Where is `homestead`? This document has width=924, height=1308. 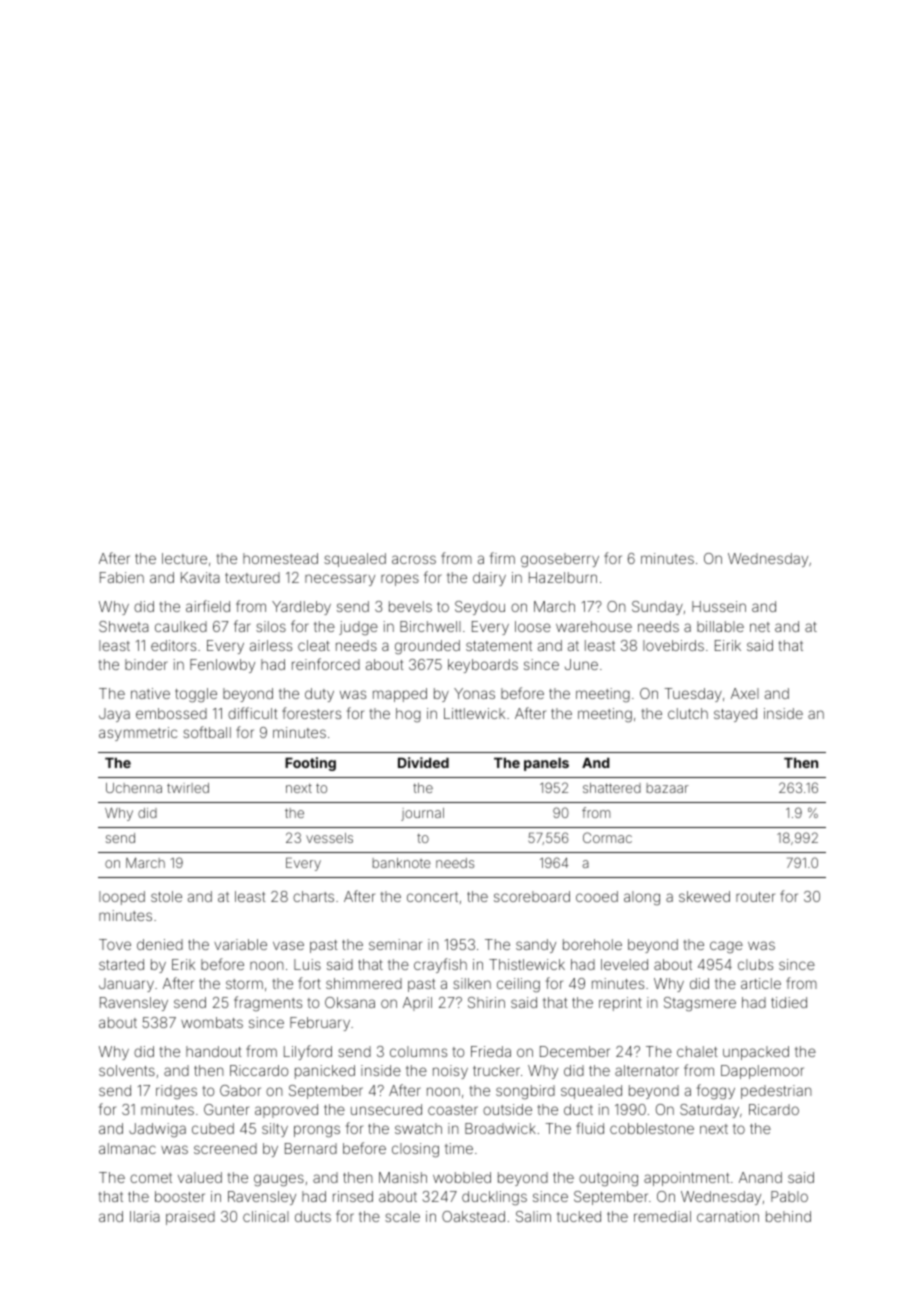
homestead is located at coordinates (280, 558).
